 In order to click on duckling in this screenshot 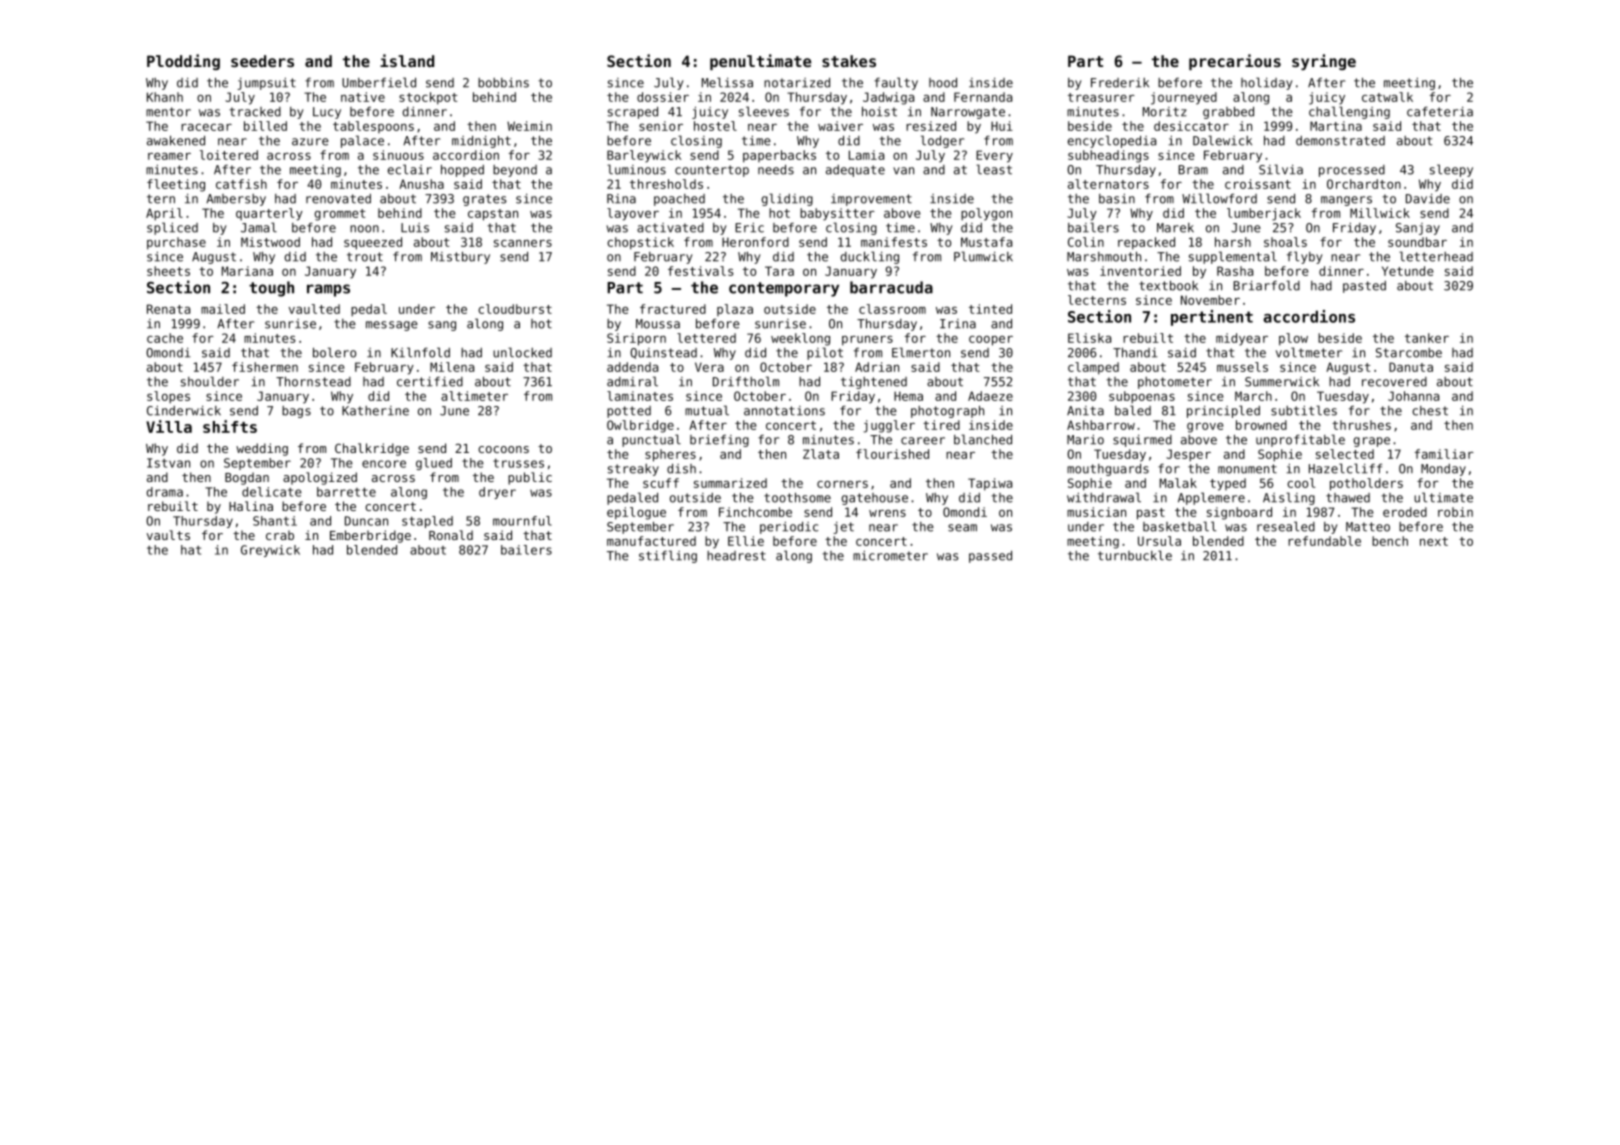, I will do `click(870, 257)`.
